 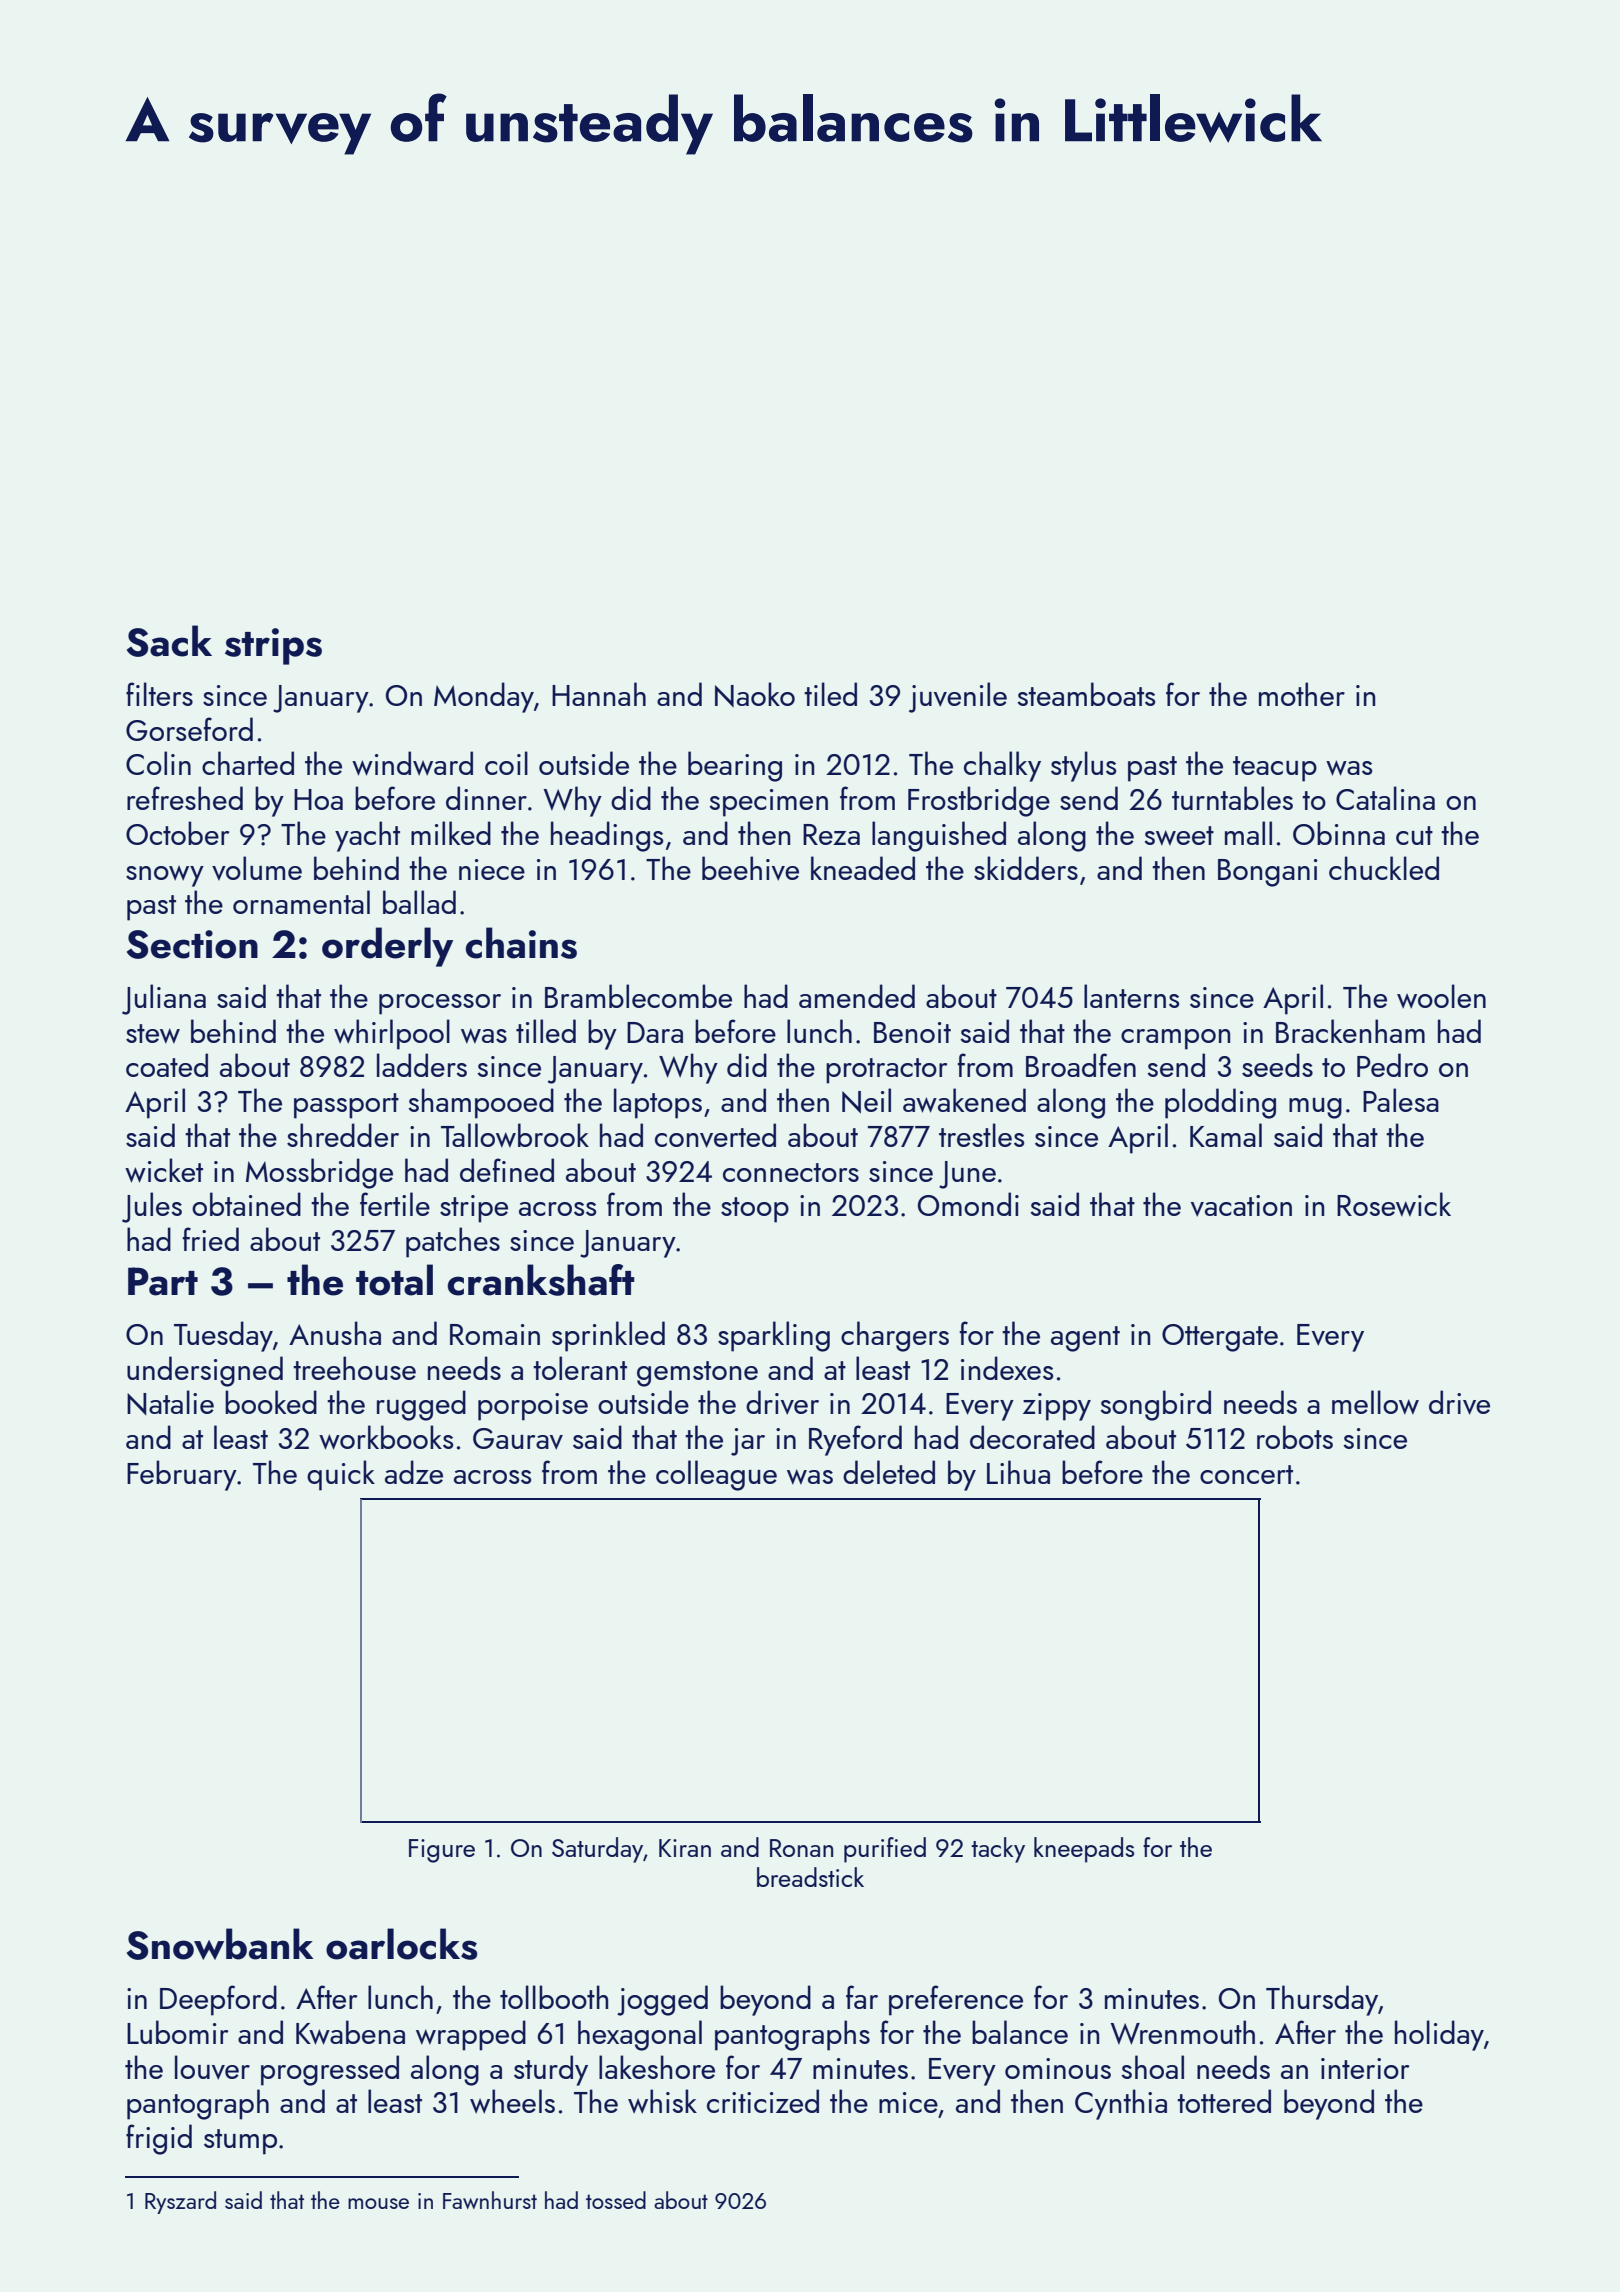 I want to click on adze, so click(x=414, y=1472).
